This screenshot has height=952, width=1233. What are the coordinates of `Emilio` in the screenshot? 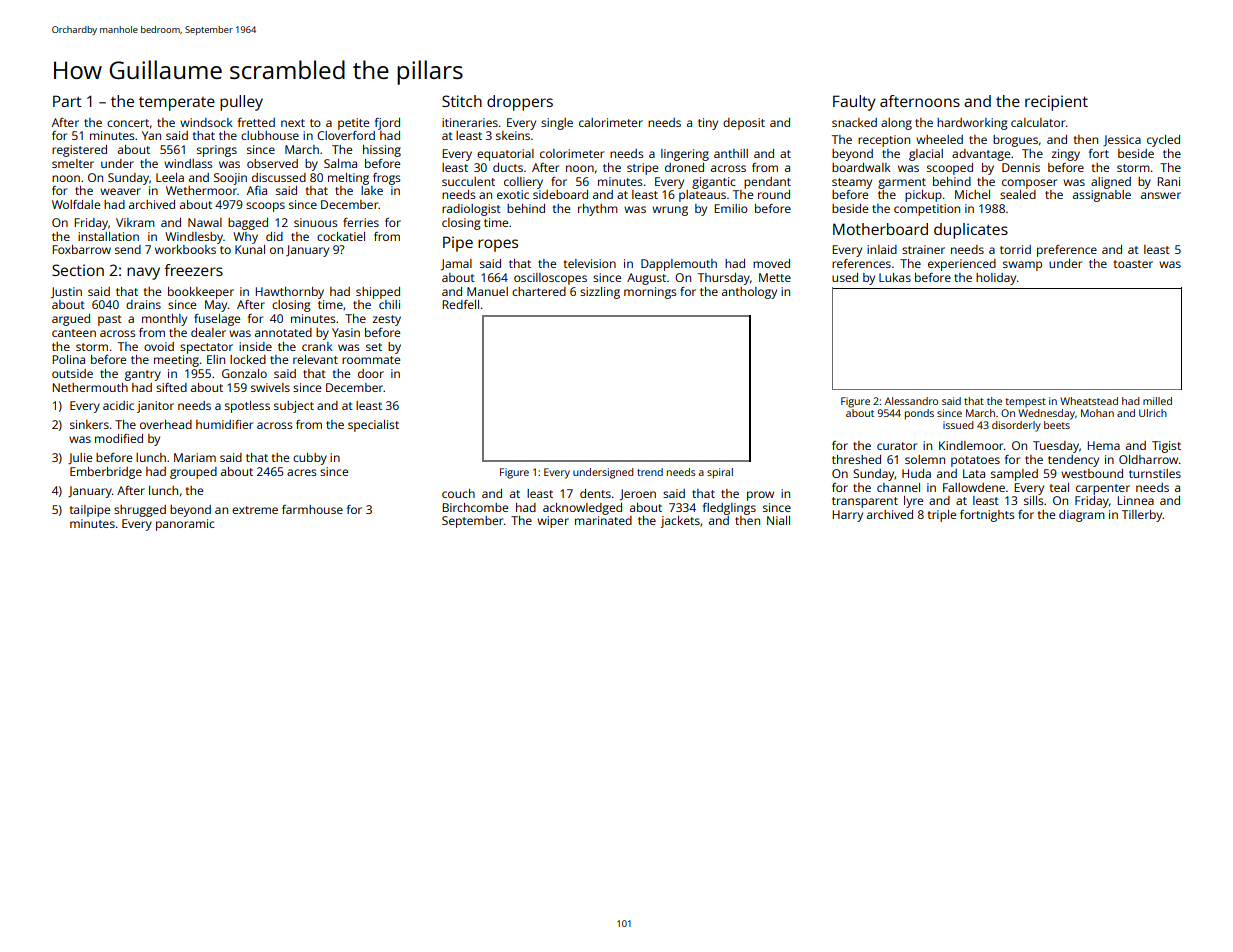 It's located at (731, 208).
